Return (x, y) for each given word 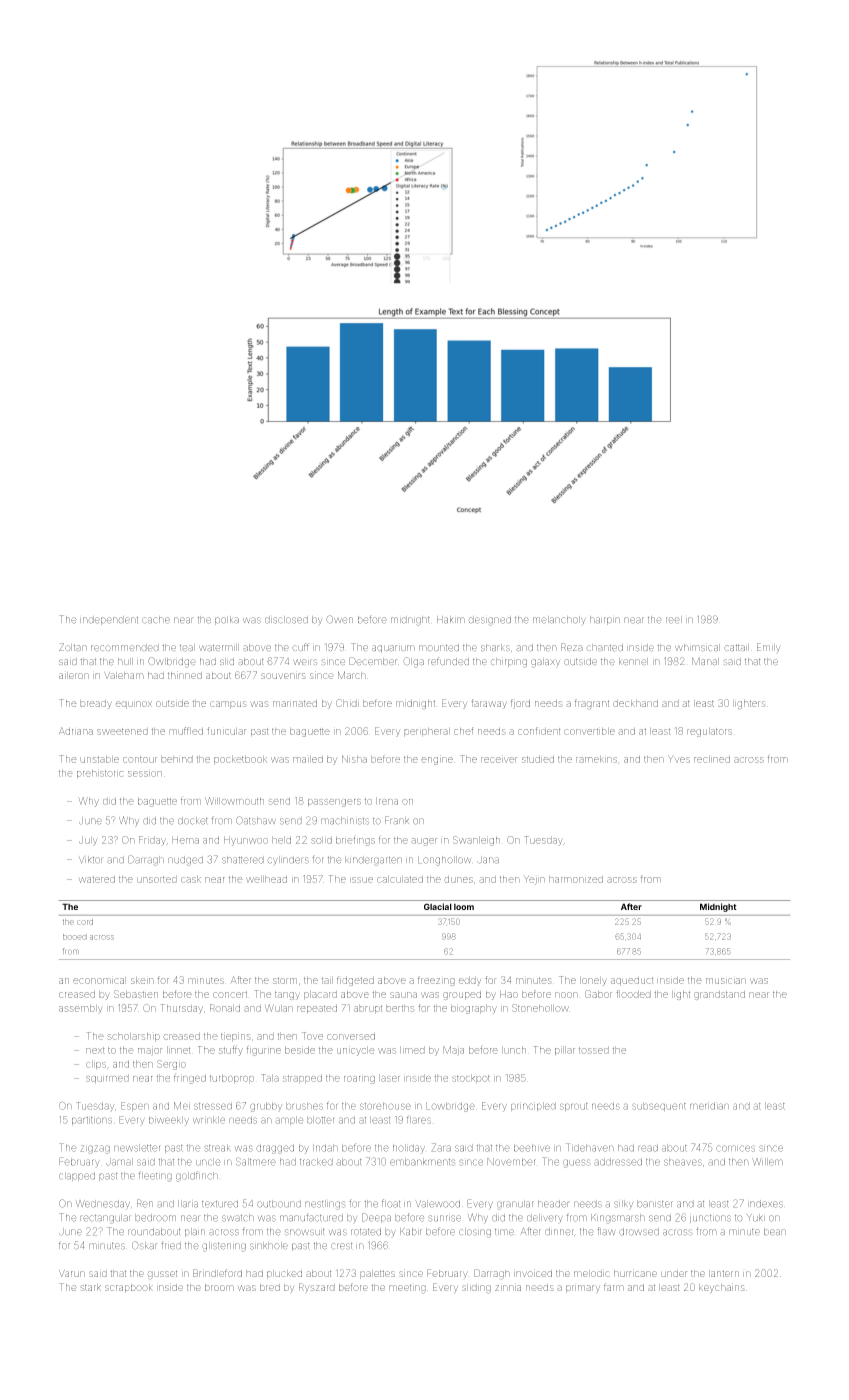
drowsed (639, 1232)
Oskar (144, 1245)
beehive (532, 1148)
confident (539, 731)
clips (96, 1064)
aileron (74, 675)
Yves (679, 759)
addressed (618, 1162)
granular (515, 1205)
